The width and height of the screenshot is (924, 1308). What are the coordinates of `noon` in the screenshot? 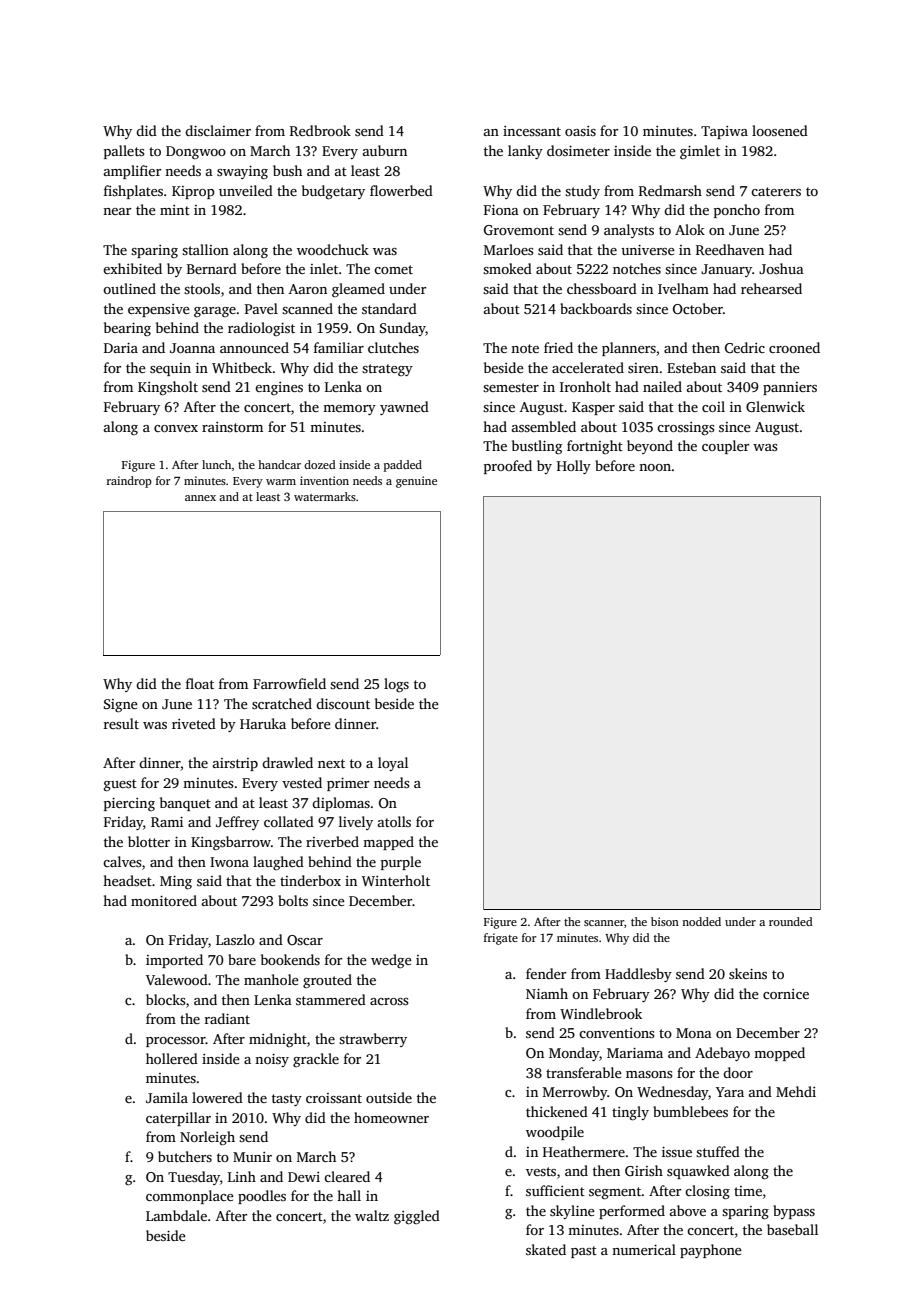 It's located at (655, 467).
